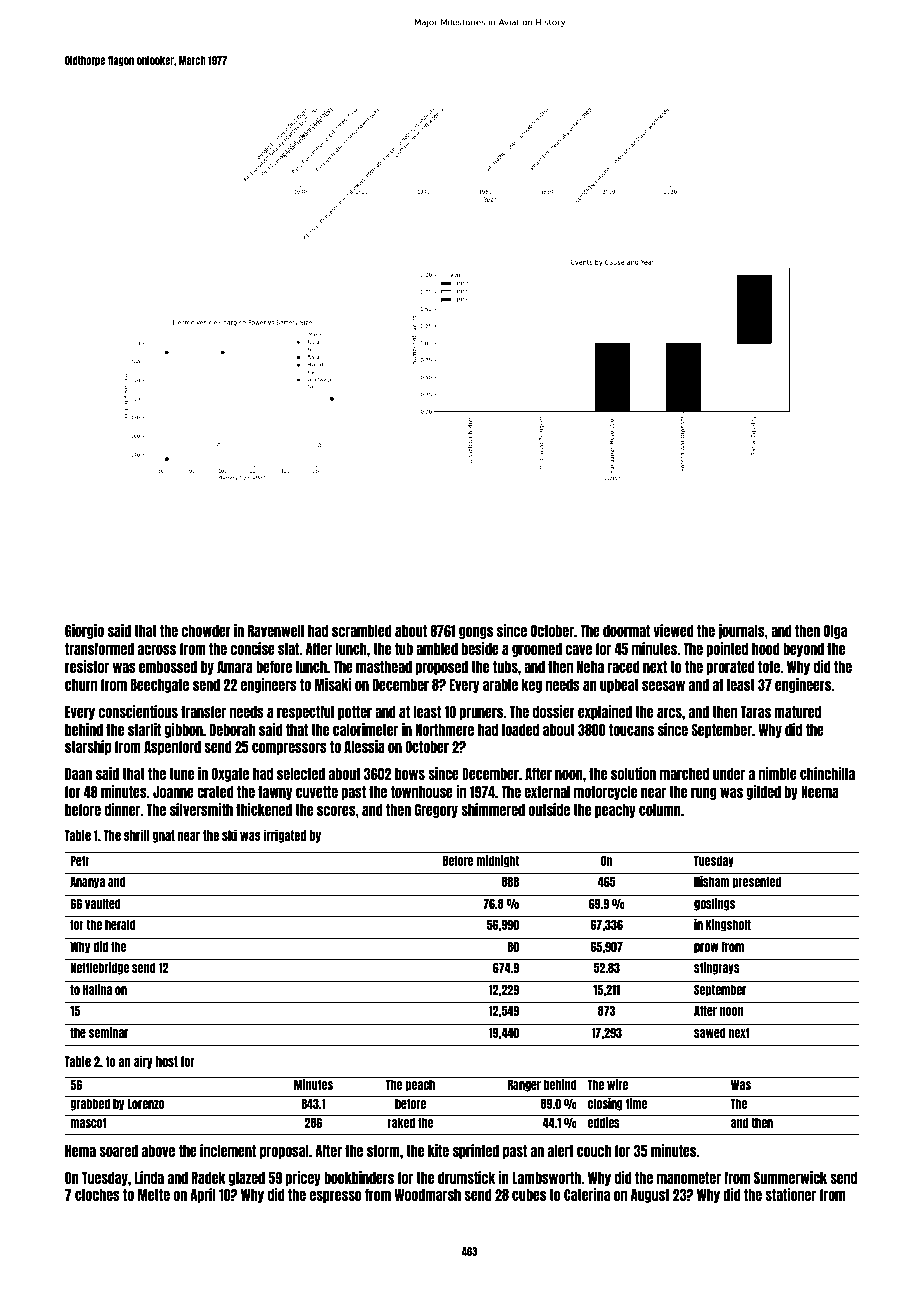  What do you see at coordinates (436, 811) in the image?
I see `Gregory` at bounding box center [436, 811].
